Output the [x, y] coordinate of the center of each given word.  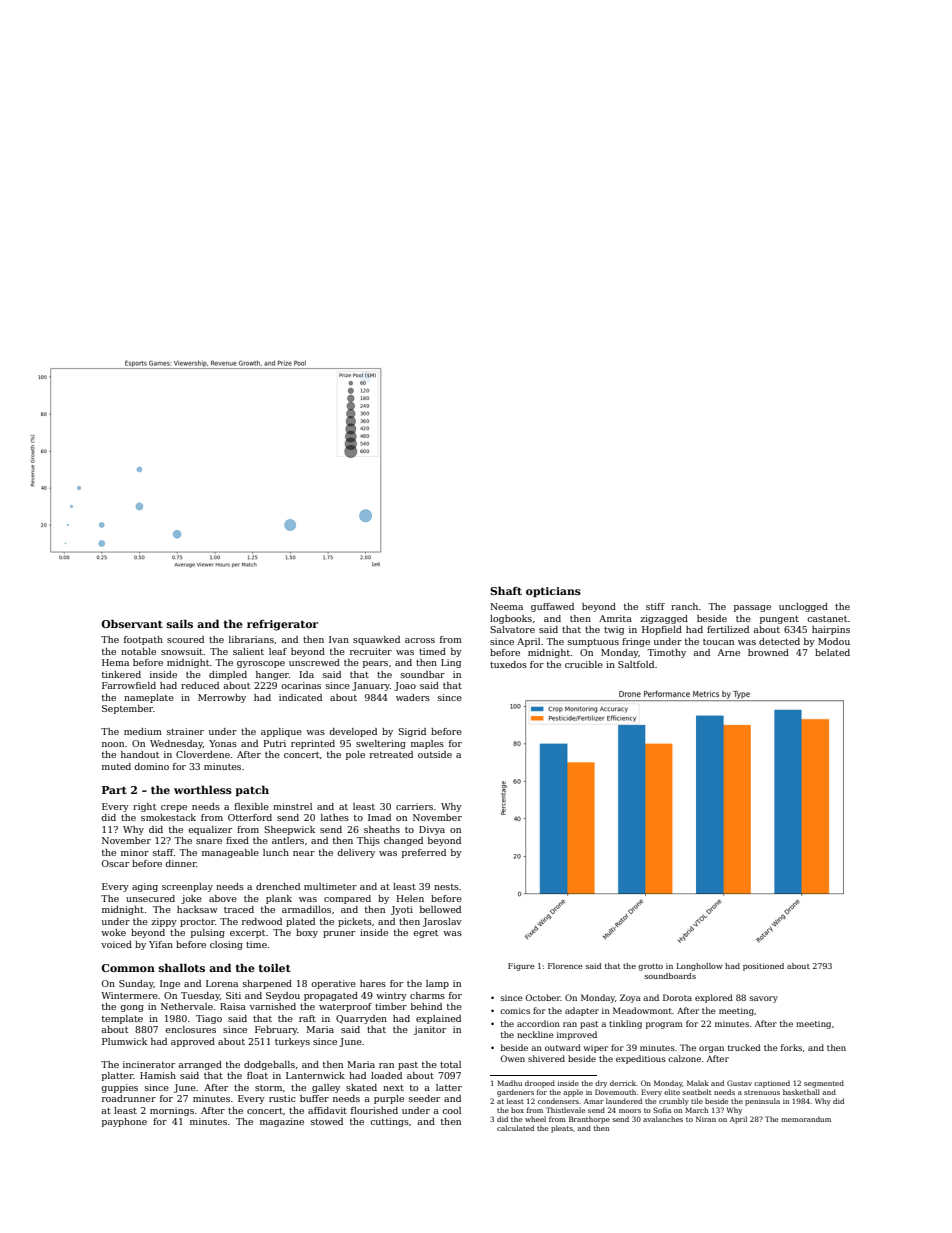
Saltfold [636, 664]
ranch [684, 606]
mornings [172, 1111]
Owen [512, 1058]
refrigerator [282, 625]
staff [163, 852]
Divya [432, 830]
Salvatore [512, 629]
